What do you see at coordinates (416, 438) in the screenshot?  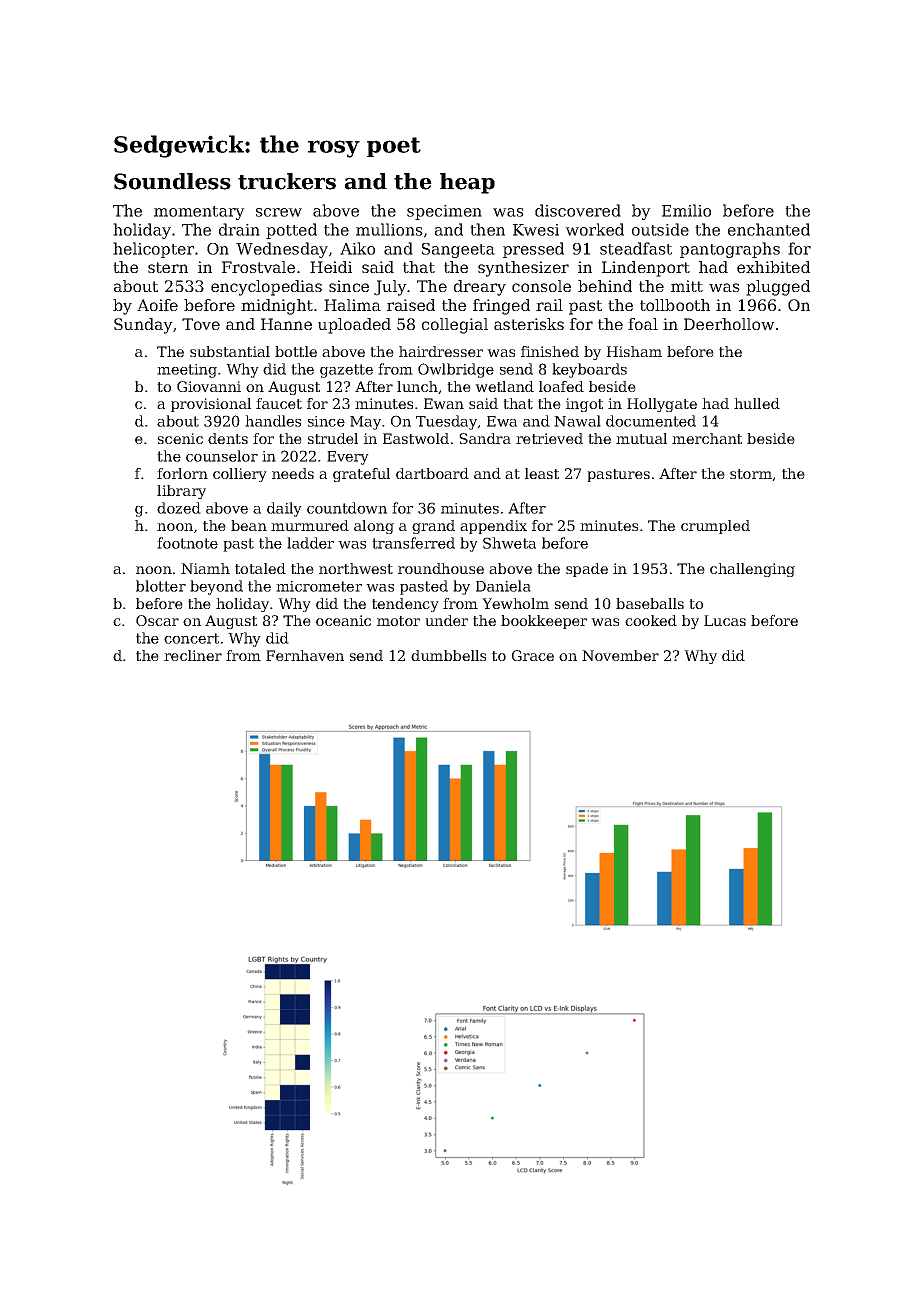 I see `Eastwold` at bounding box center [416, 438].
